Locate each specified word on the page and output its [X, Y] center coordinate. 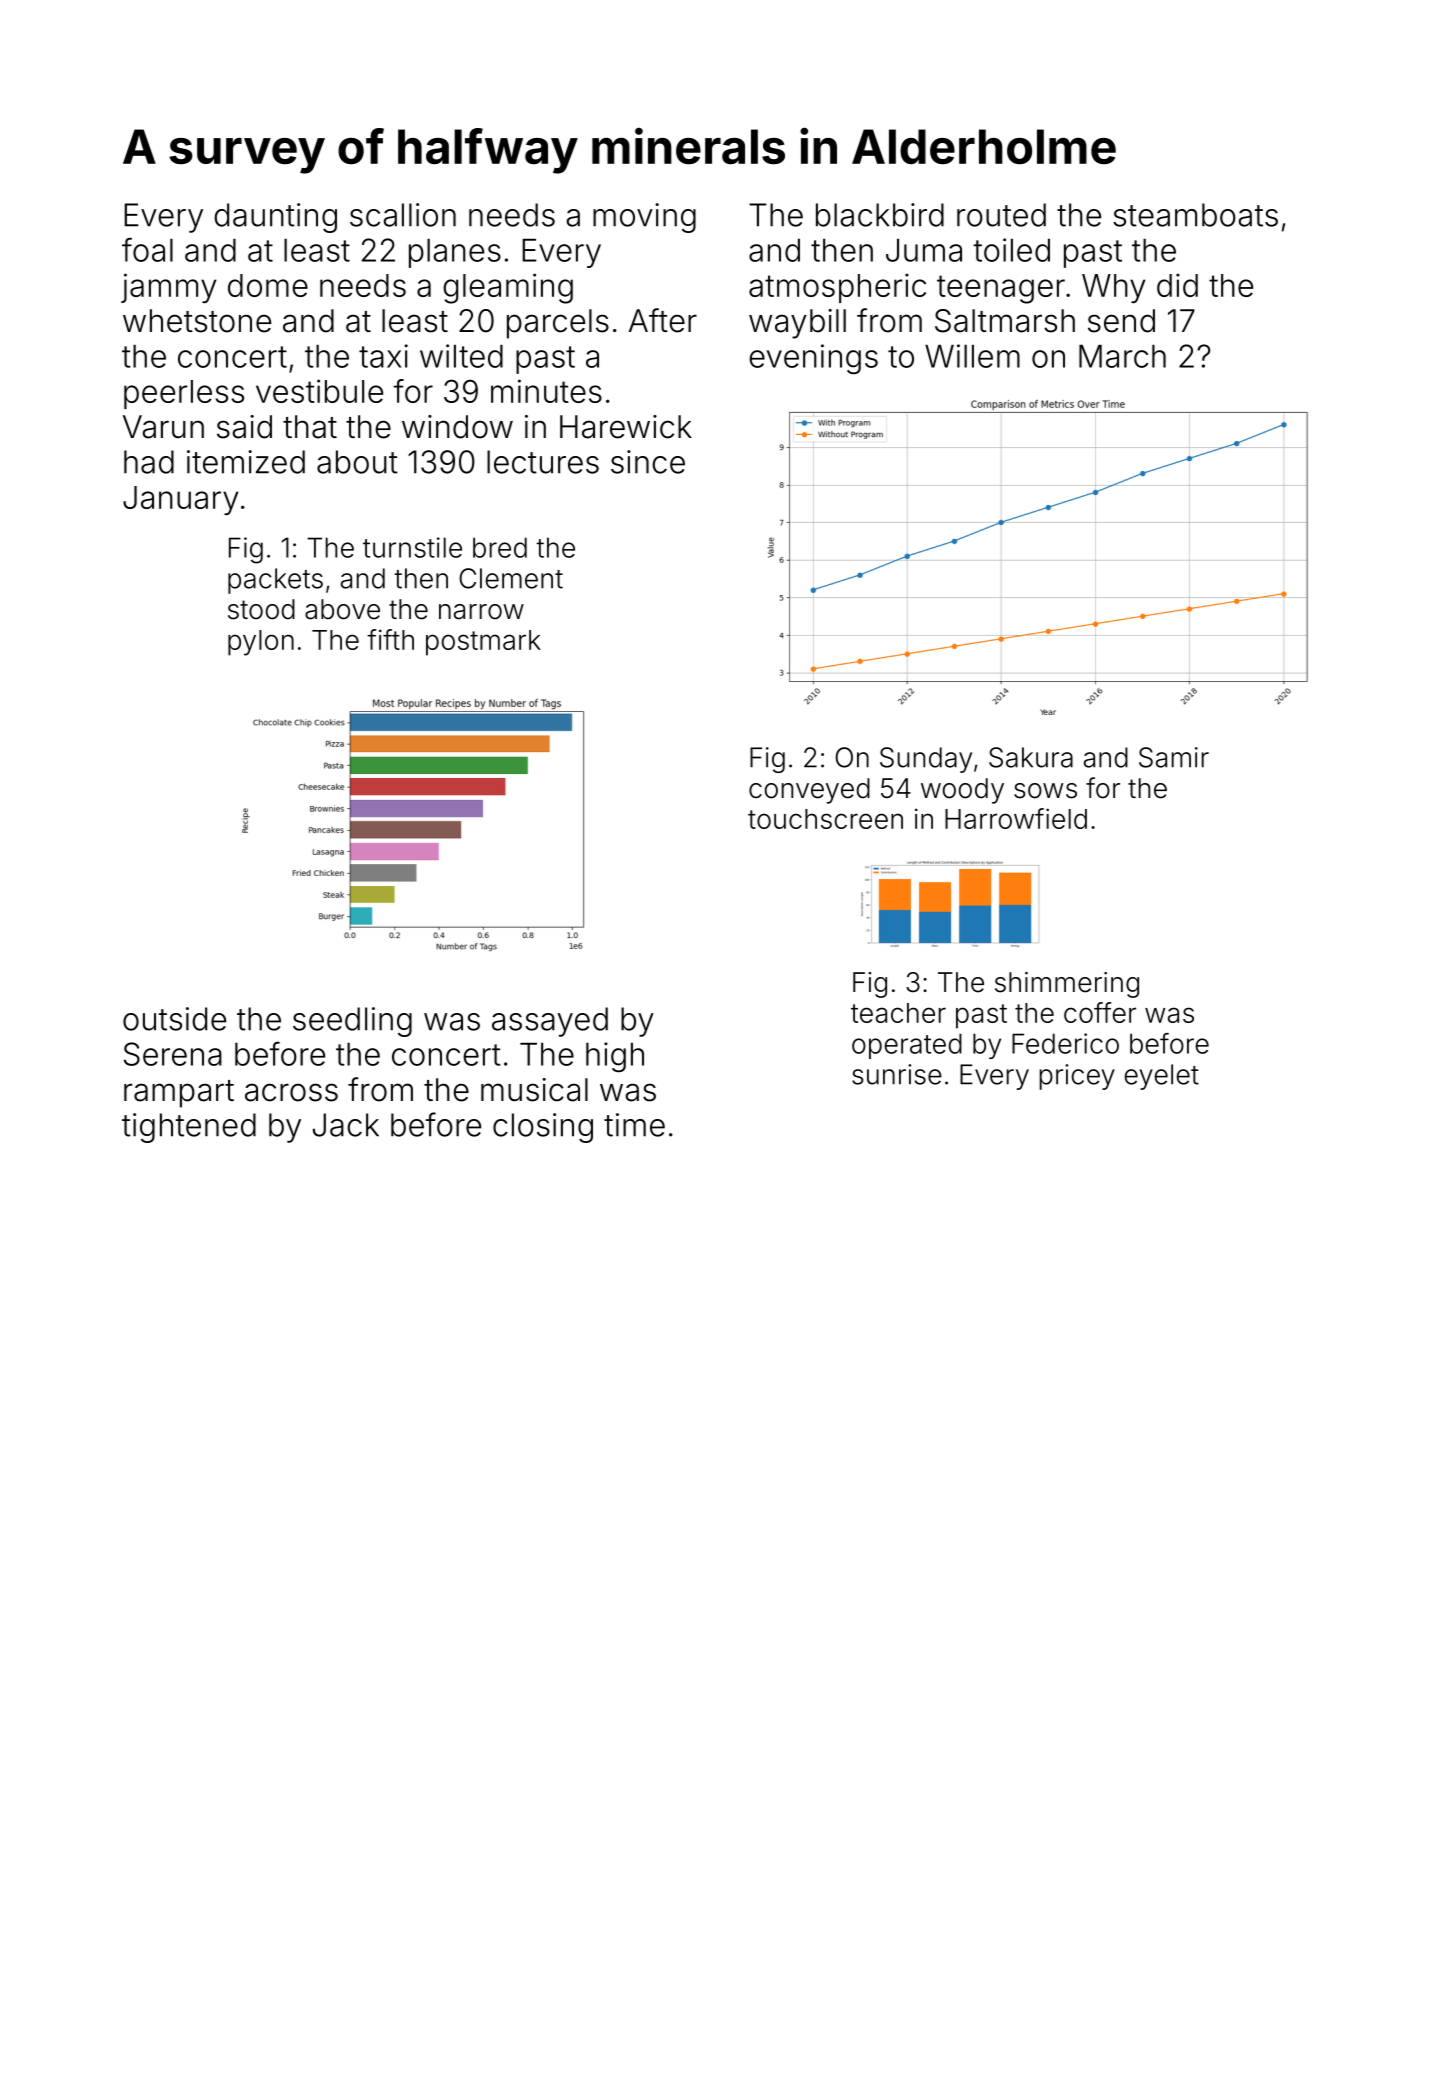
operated [907, 1046]
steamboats [1195, 215]
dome [268, 285]
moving [644, 218]
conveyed [809, 791]
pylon [261, 643]
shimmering [1067, 985]
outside [174, 1019]
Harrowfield [1016, 818]
